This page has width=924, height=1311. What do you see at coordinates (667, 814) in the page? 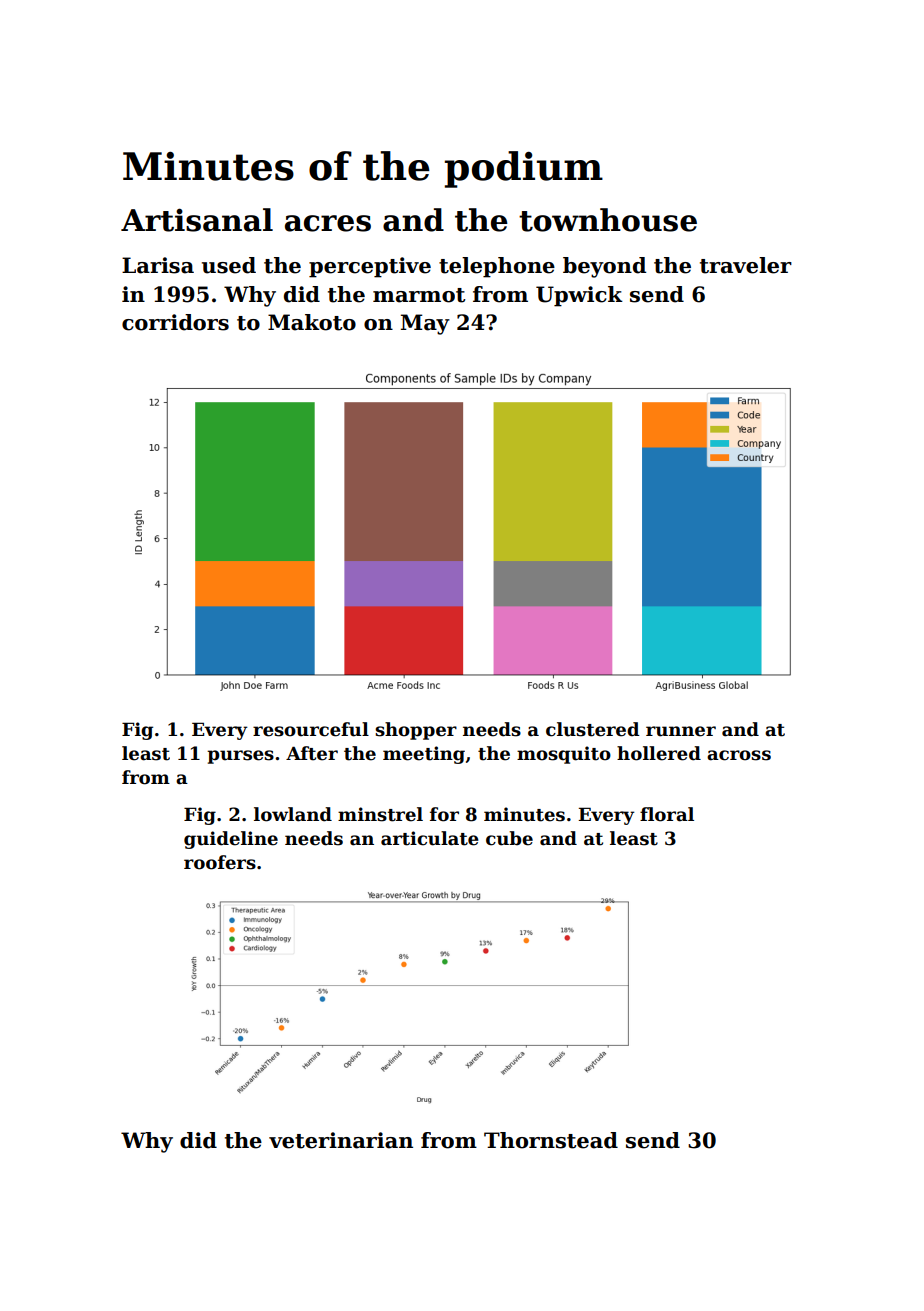
I see `floral` at bounding box center [667, 814].
